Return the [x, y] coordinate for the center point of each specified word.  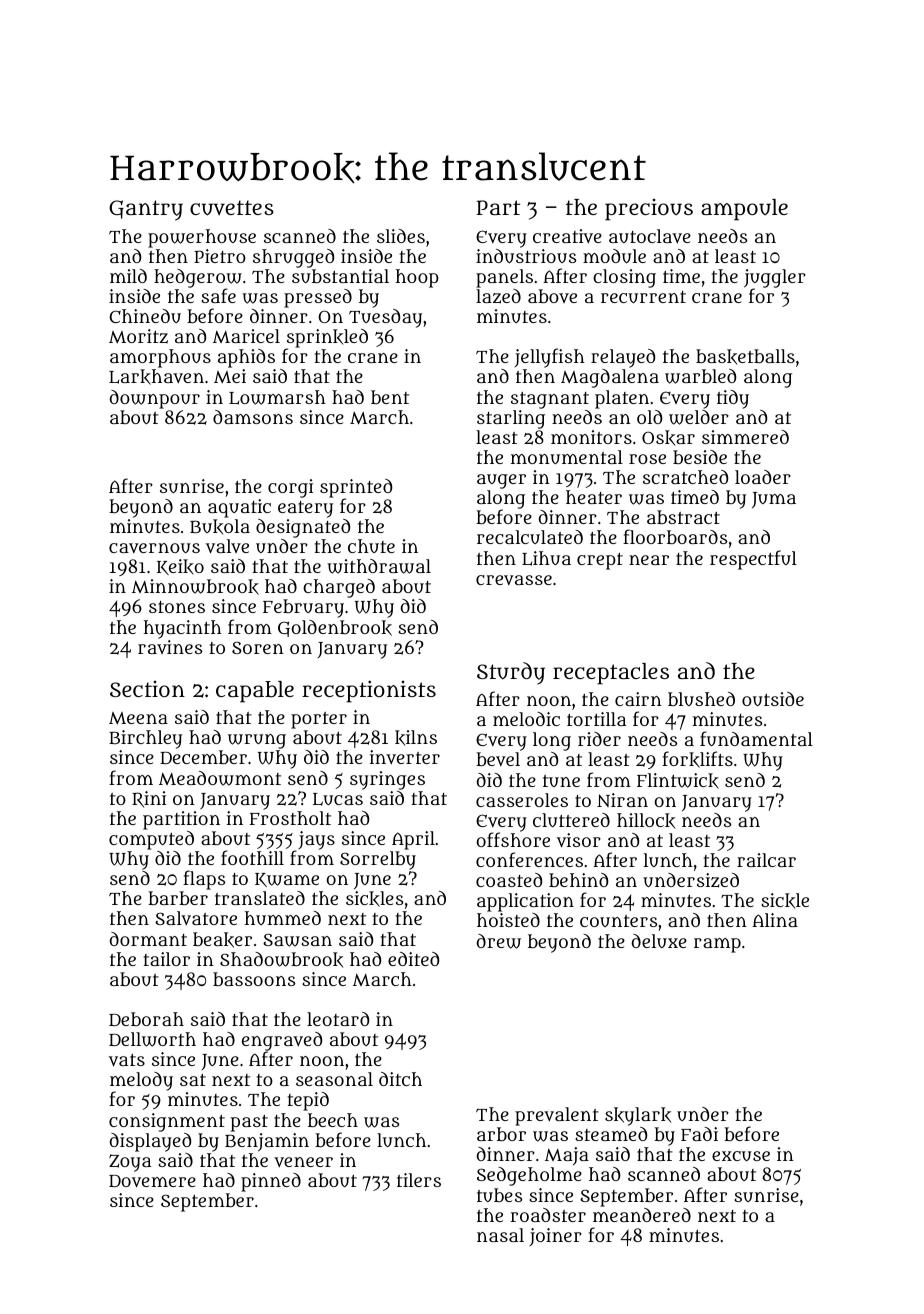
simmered [745, 437]
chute [371, 546]
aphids [246, 358]
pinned [271, 1182]
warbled [700, 376]
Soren [258, 648]
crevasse [514, 580]
